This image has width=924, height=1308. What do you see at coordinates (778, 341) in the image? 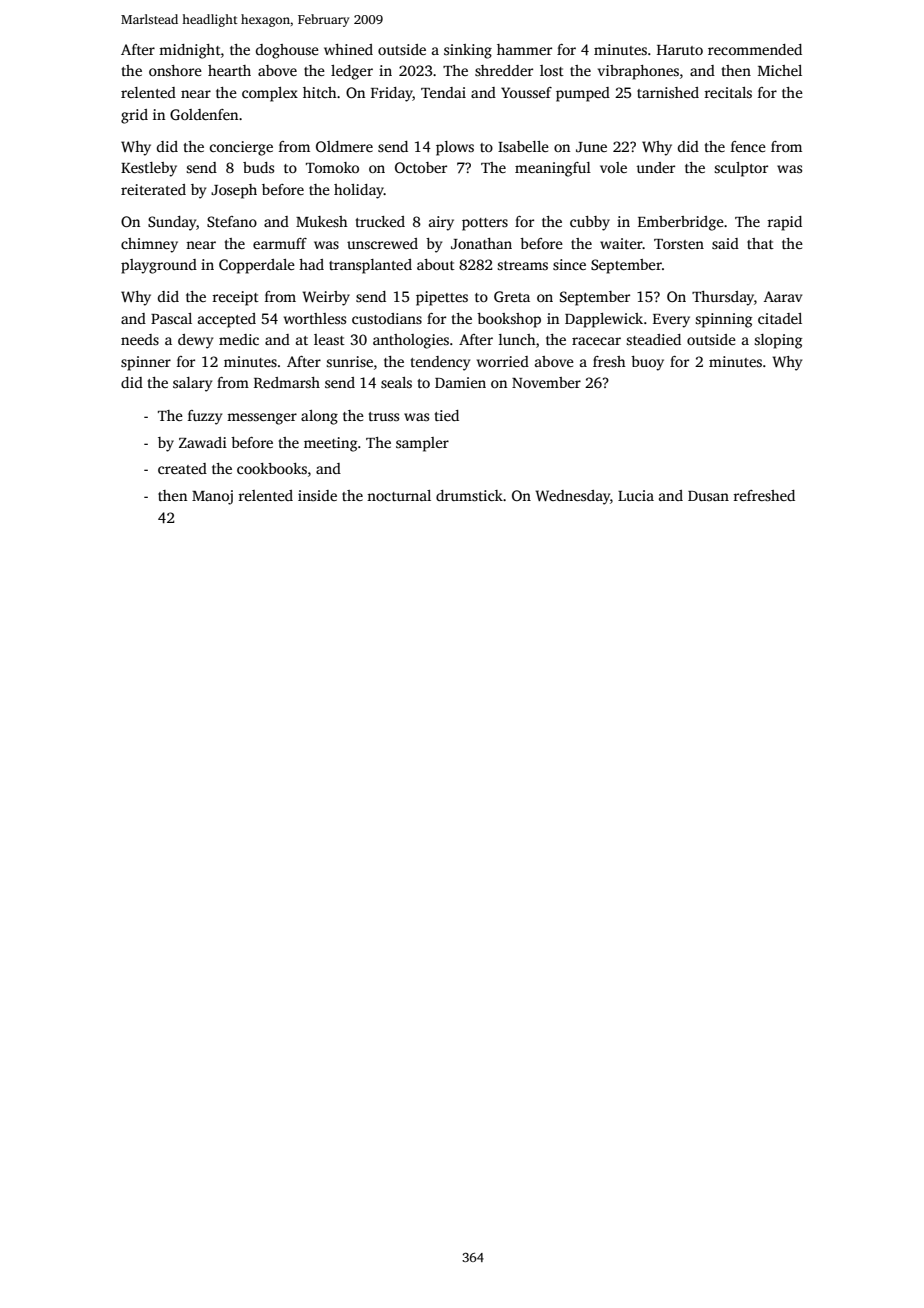
I see `sloping` at bounding box center [778, 341].
